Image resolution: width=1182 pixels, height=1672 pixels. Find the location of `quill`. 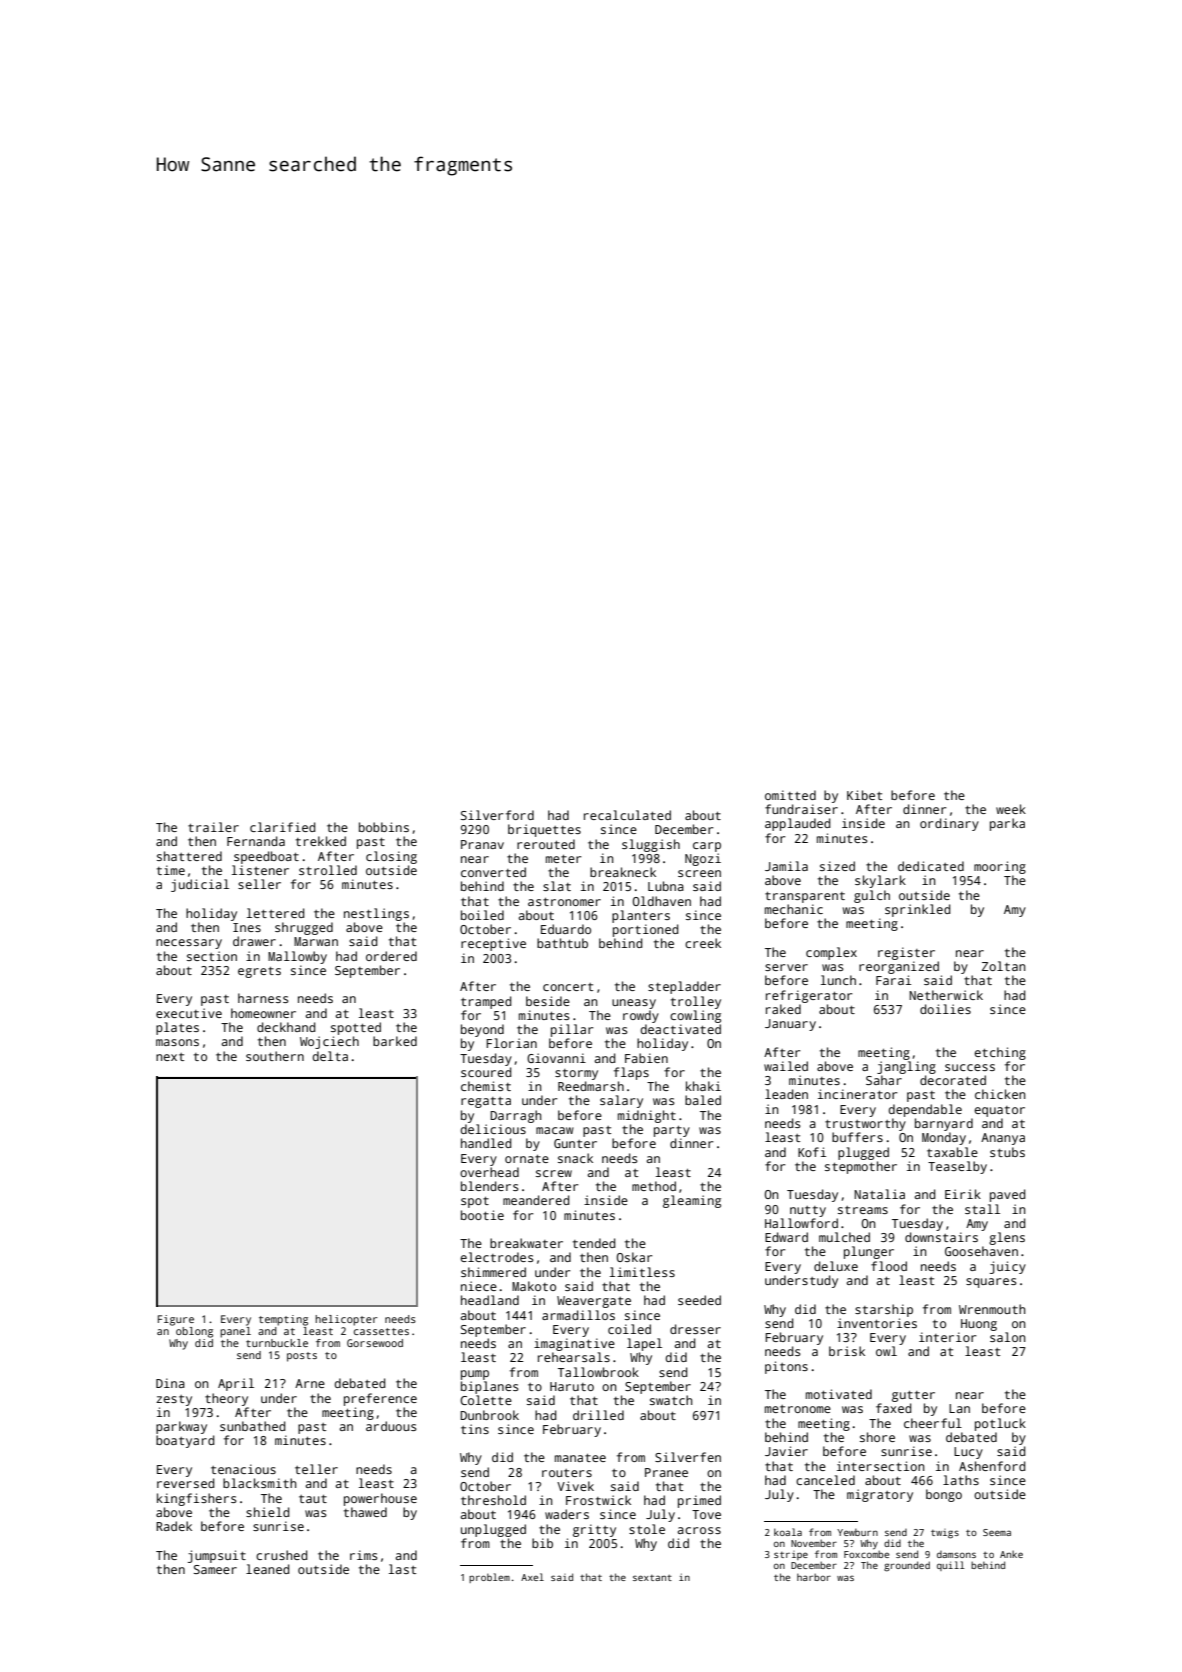

quill is located at coordinates (951, 1566).
